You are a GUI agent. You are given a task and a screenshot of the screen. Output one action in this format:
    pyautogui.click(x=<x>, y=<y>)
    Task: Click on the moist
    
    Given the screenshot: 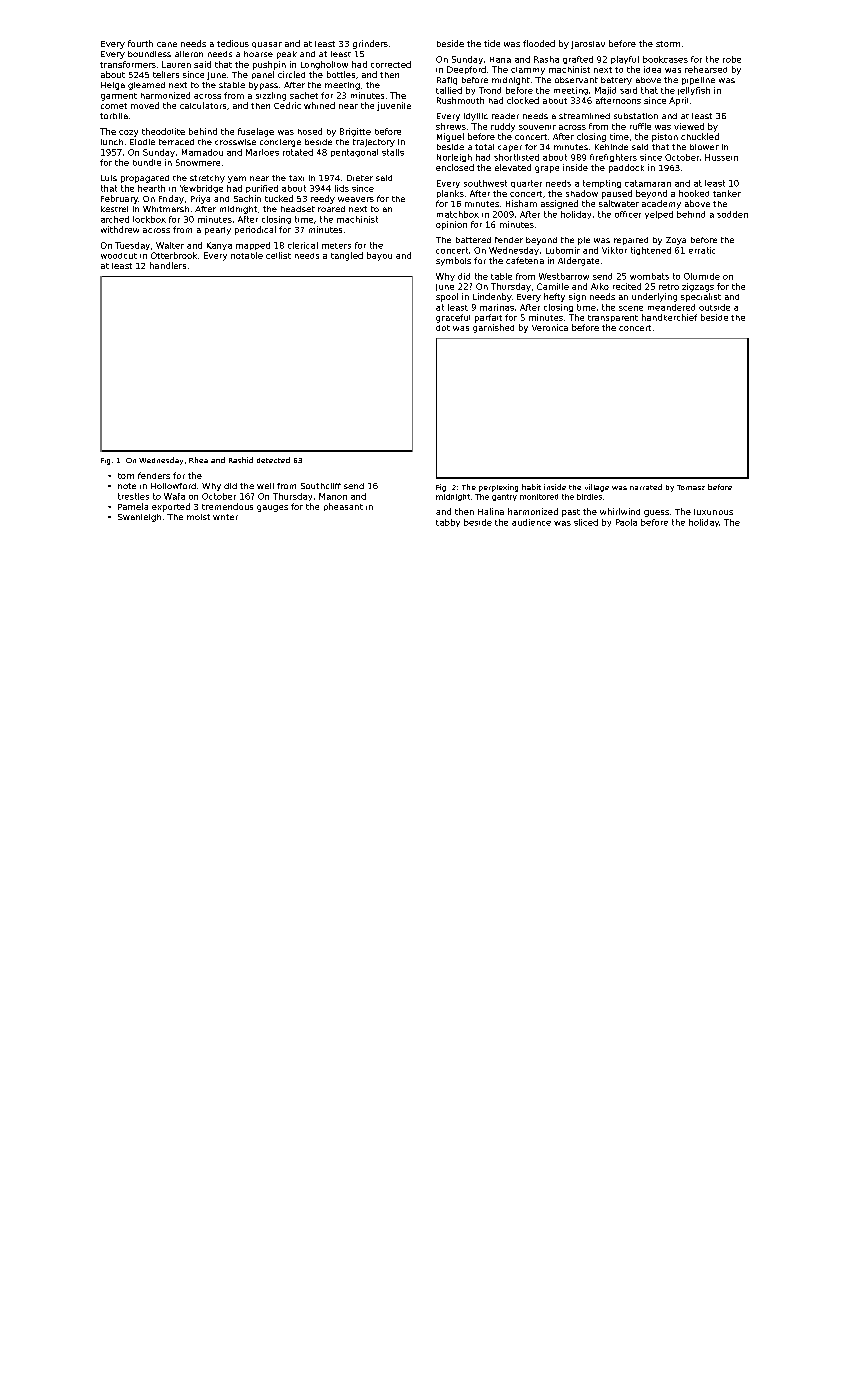 What is the action you would take?
    pyautogui.click(x=198, y=517)
